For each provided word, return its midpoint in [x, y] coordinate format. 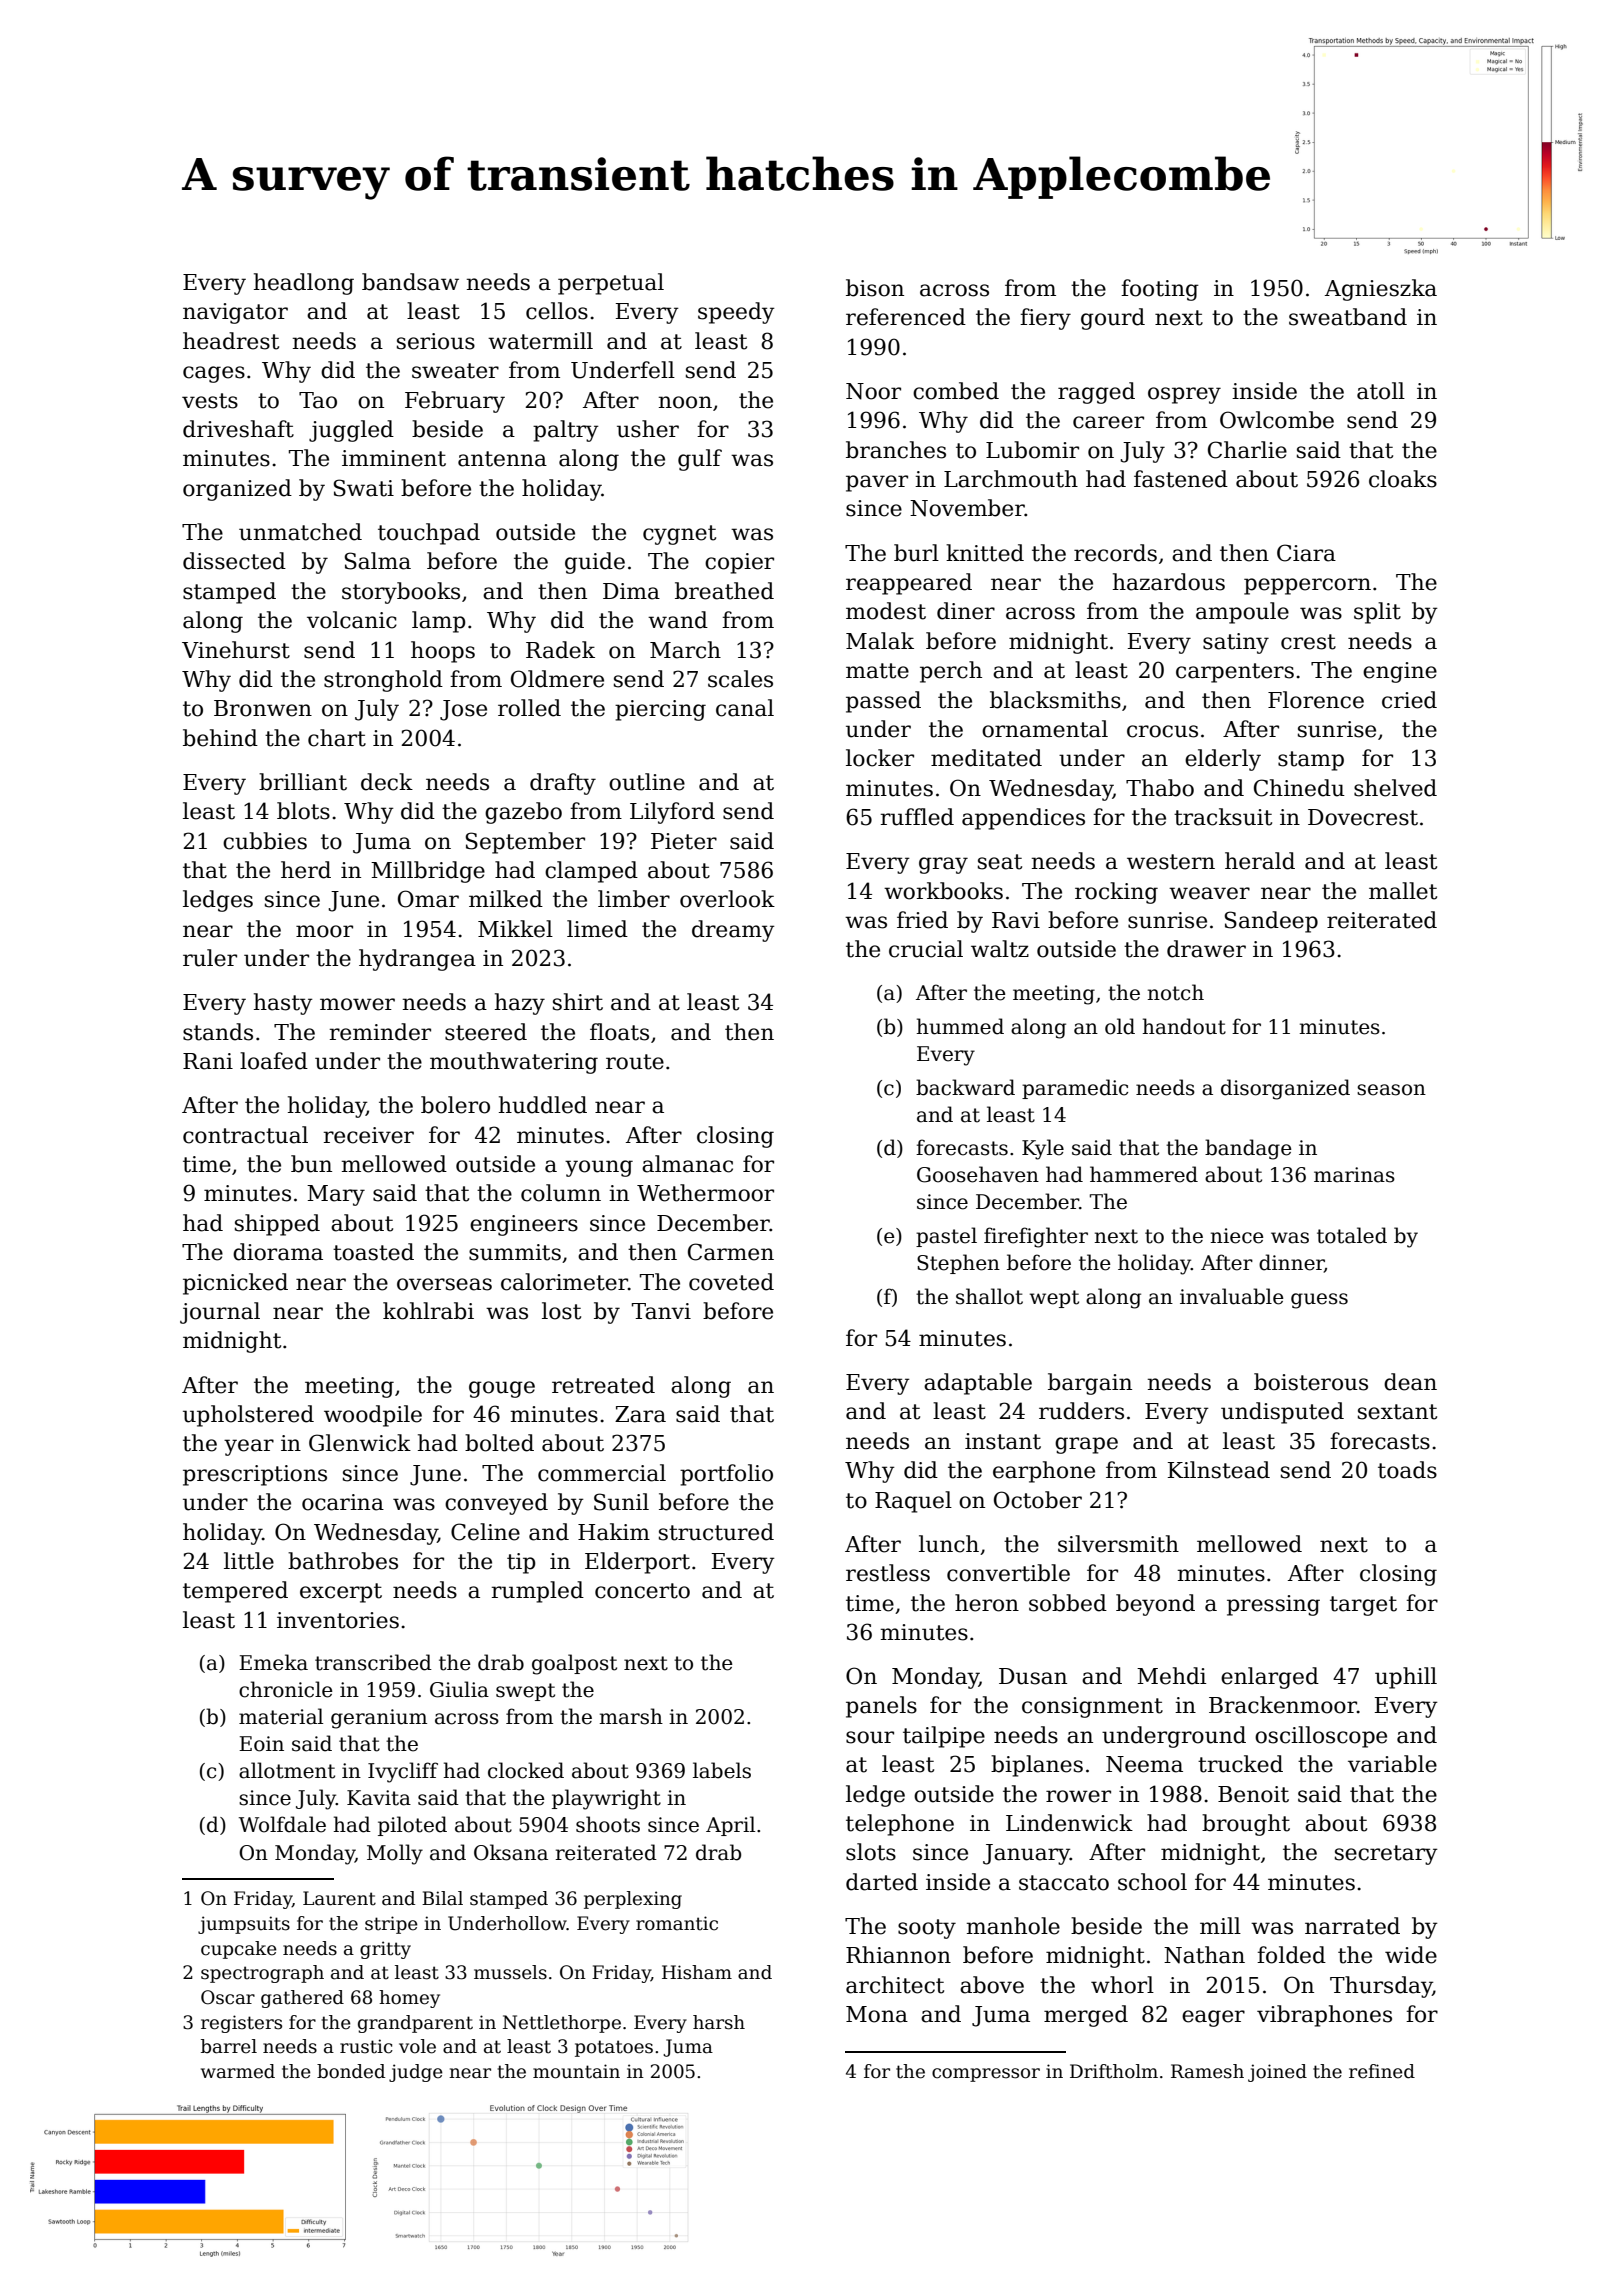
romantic [677, 1923]
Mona [877, 2014]
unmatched [300, 532]
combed [956, 391]
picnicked [235, 1284]
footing [1160, 290]
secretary [1386, 1855]
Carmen [731, 1252]
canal [745, 708]
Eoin [261, 1744]
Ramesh [1207, 2071]
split [1377, 613]
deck [387, 782]
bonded [351, 2071]
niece [1236, 1236]
